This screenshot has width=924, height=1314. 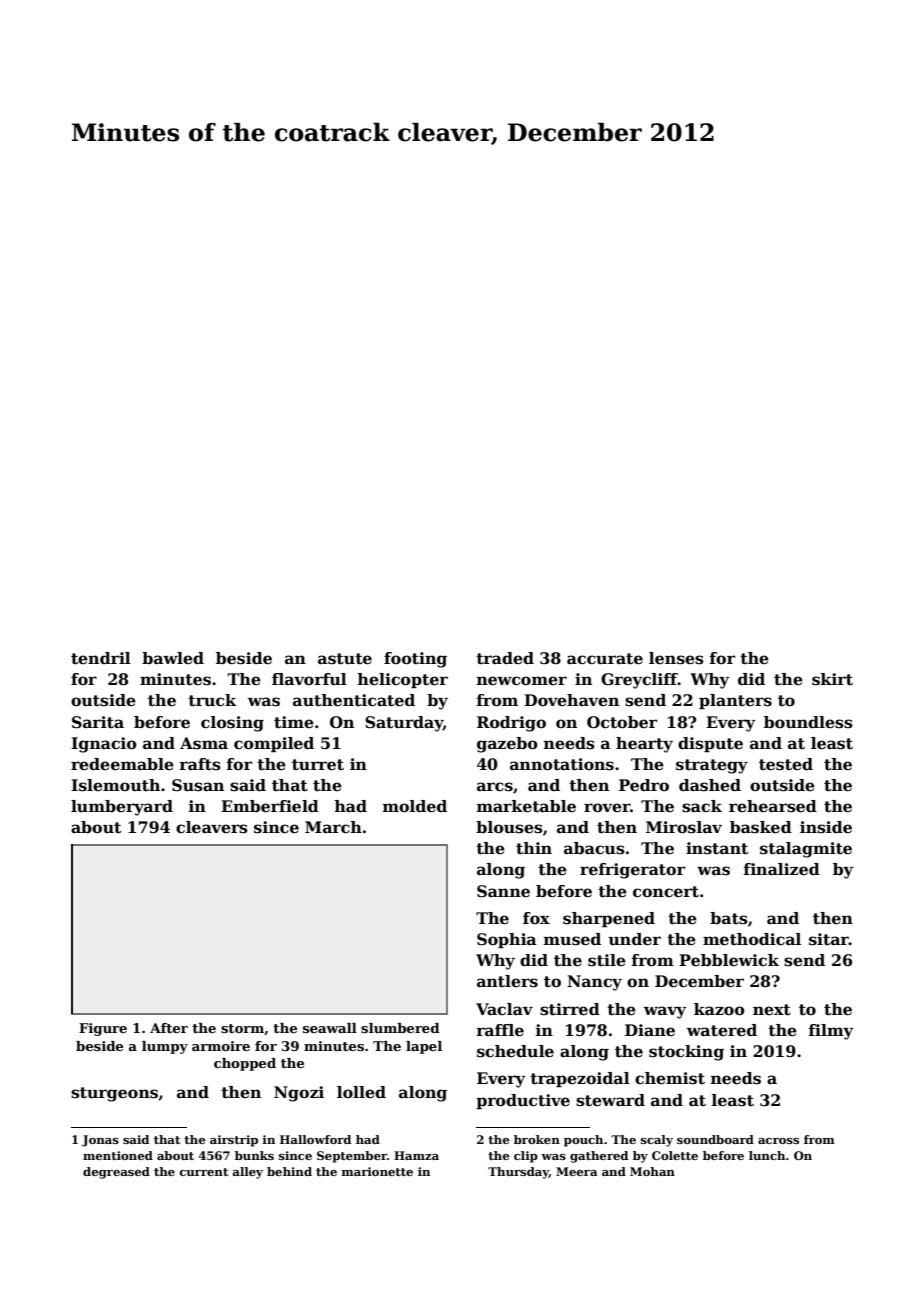 I want to click on March, so click(x=333, y=827).
